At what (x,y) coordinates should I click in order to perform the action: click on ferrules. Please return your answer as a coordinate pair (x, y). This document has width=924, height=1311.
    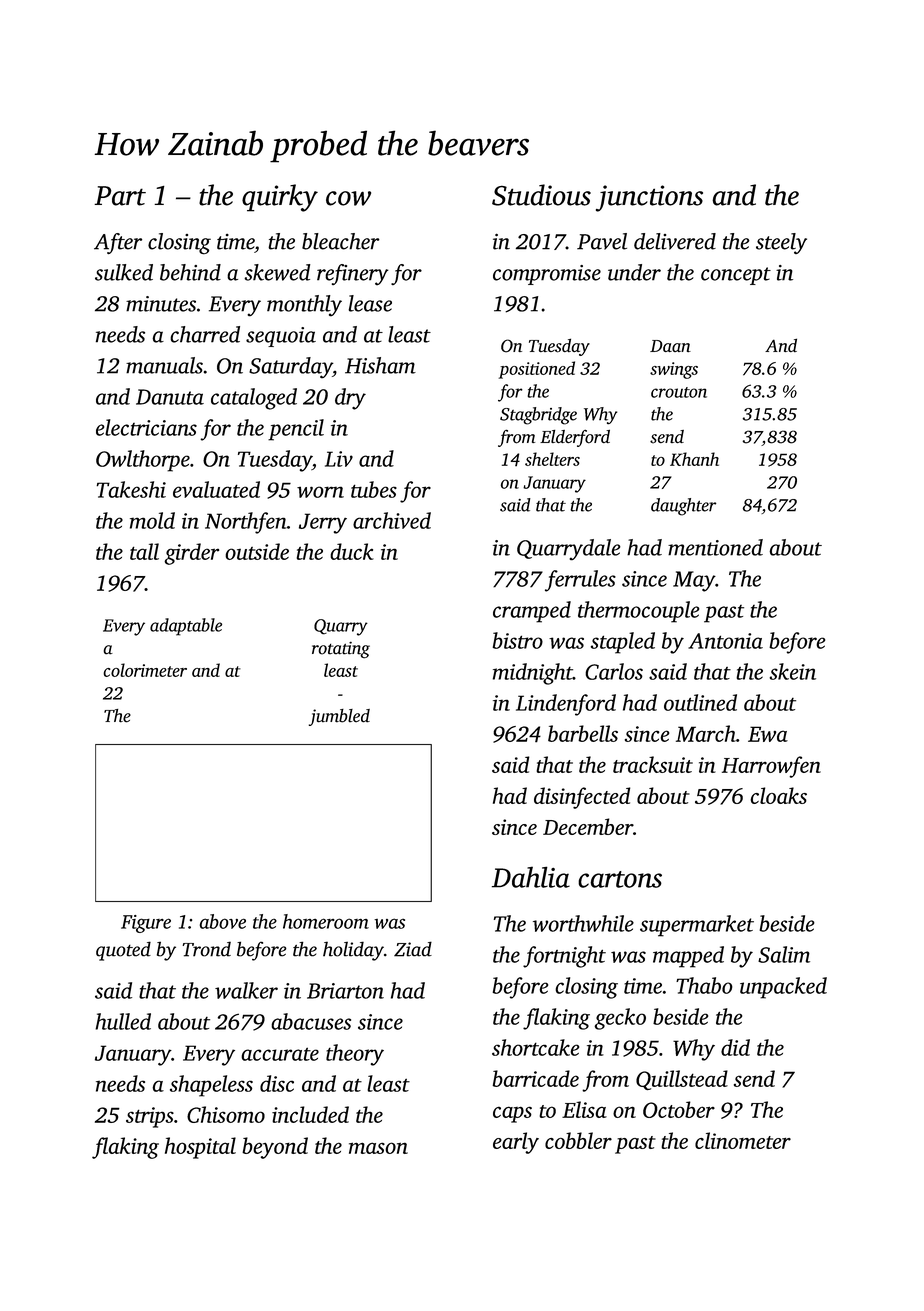
    Looking at the image, I should click on (580, 581).
